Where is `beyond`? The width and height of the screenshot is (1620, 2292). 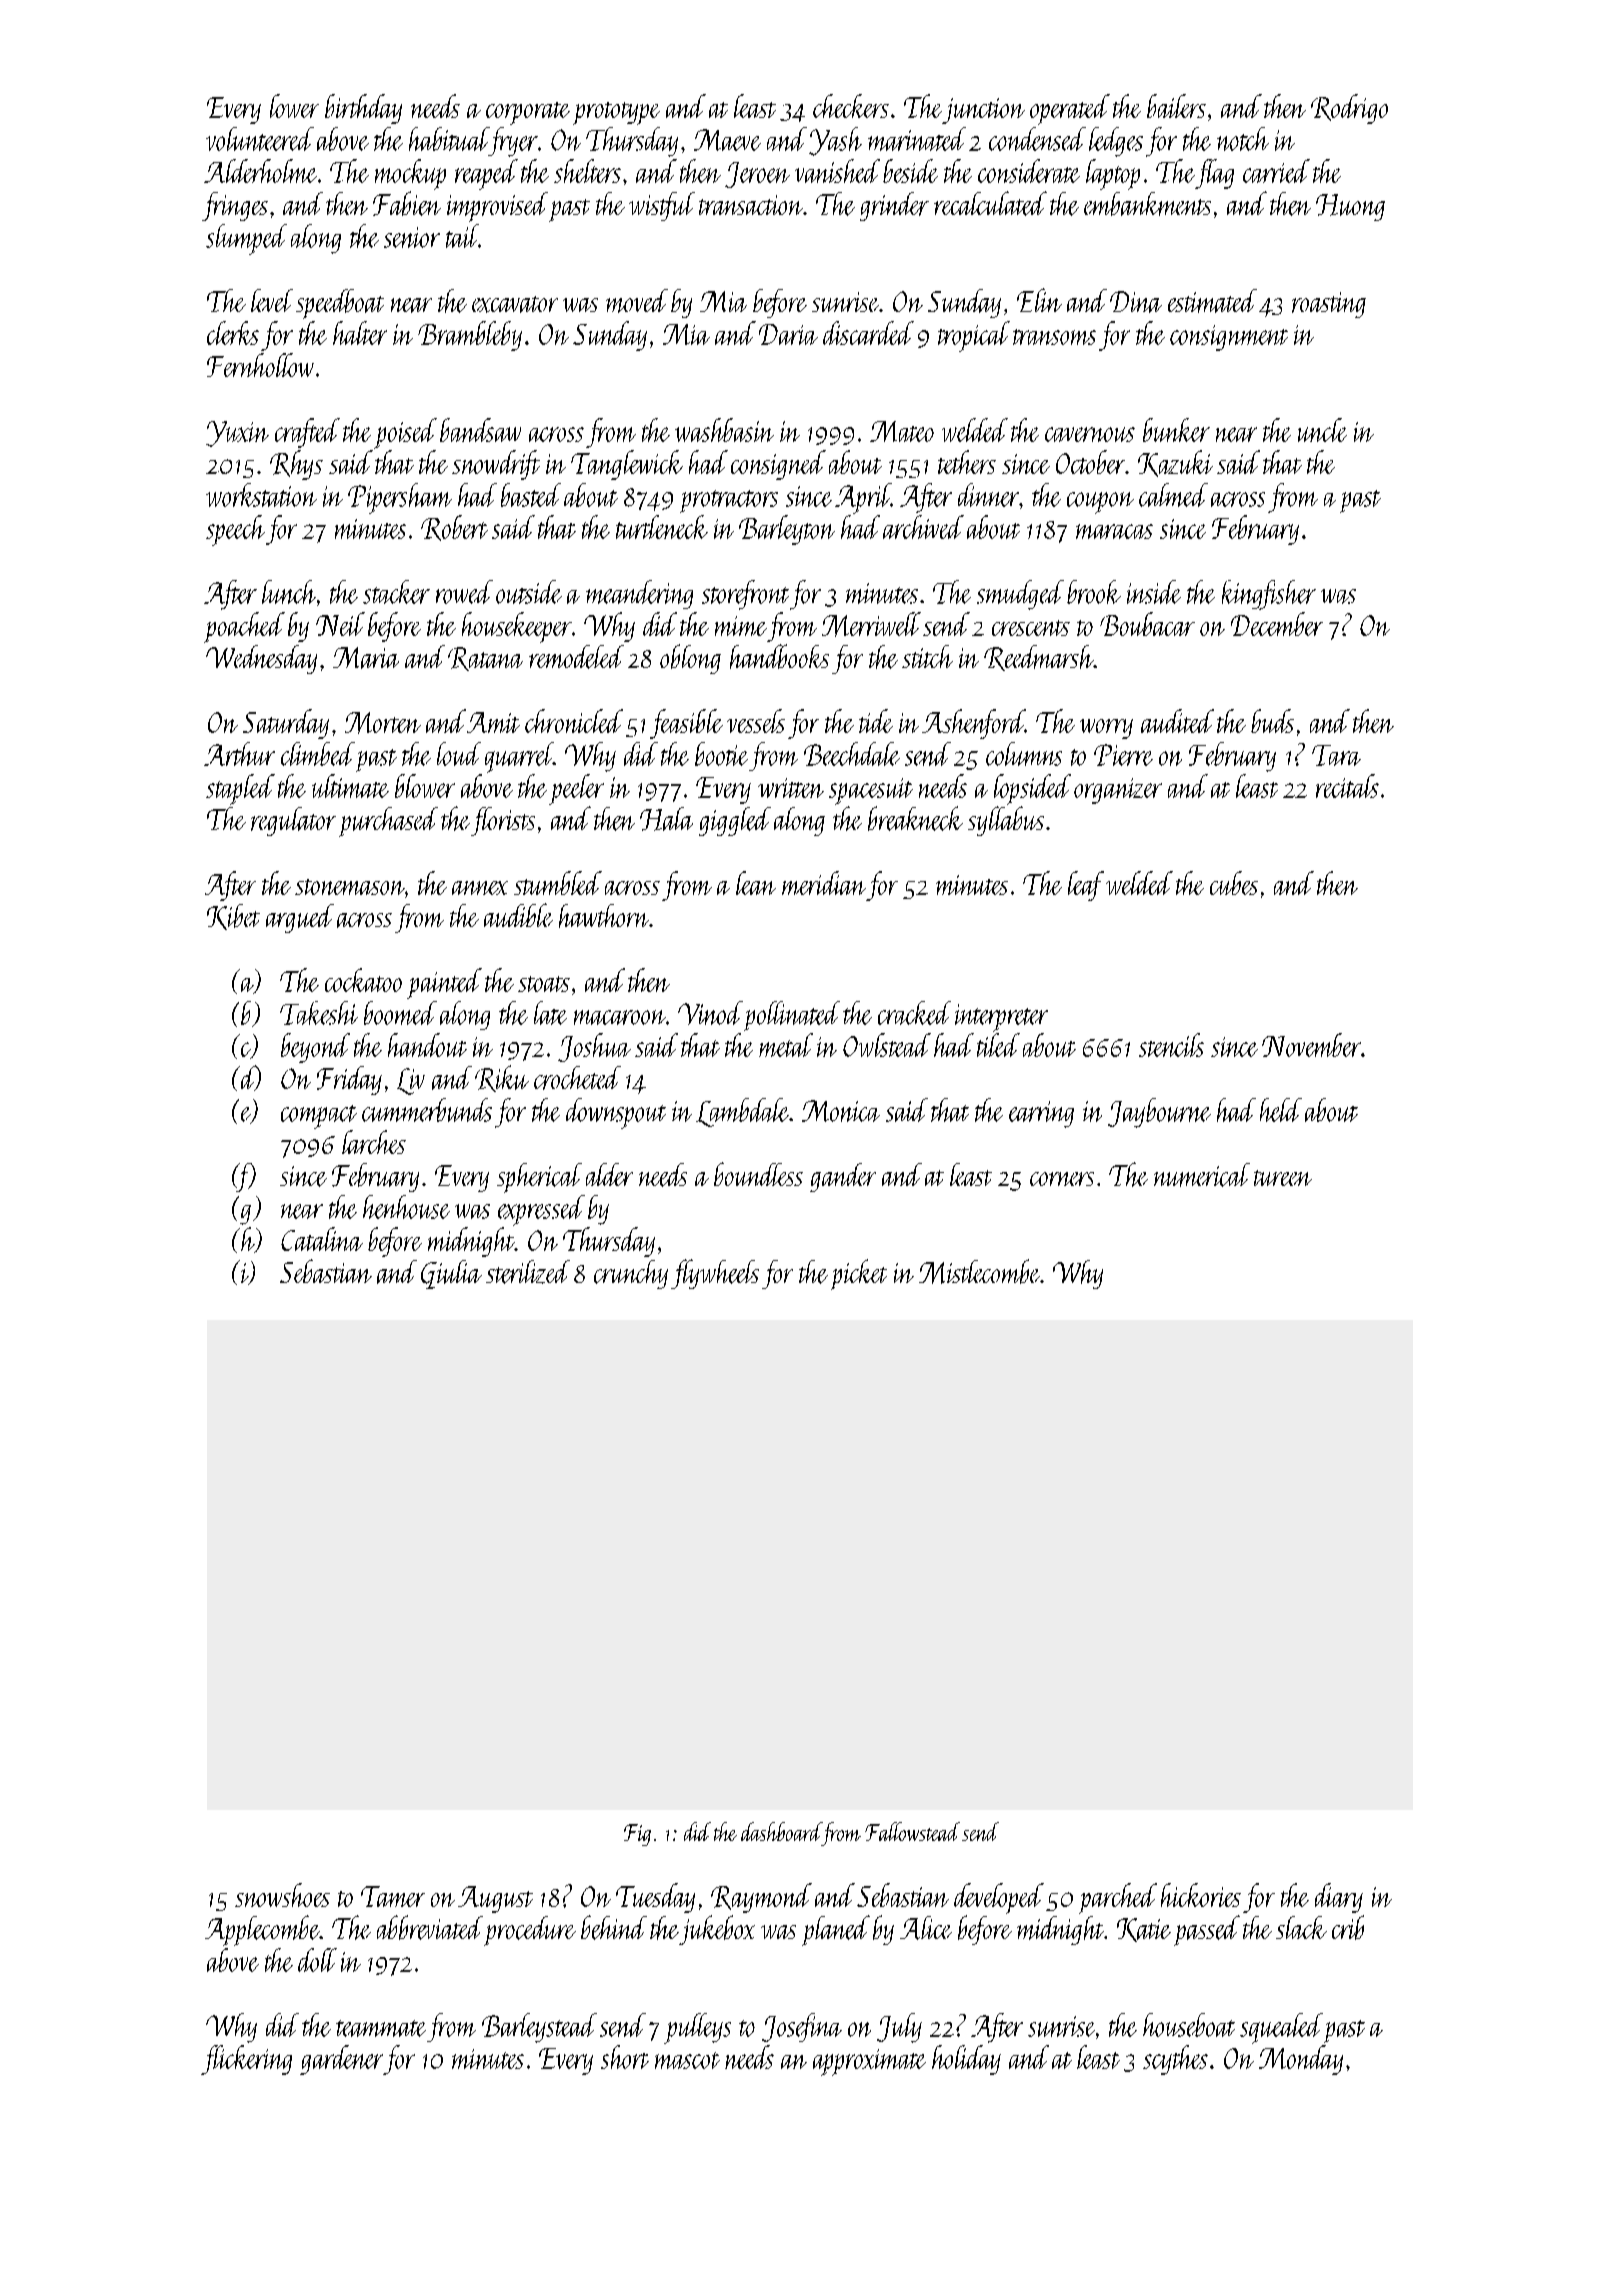 beyond is located at coordinates (315, 1048).
